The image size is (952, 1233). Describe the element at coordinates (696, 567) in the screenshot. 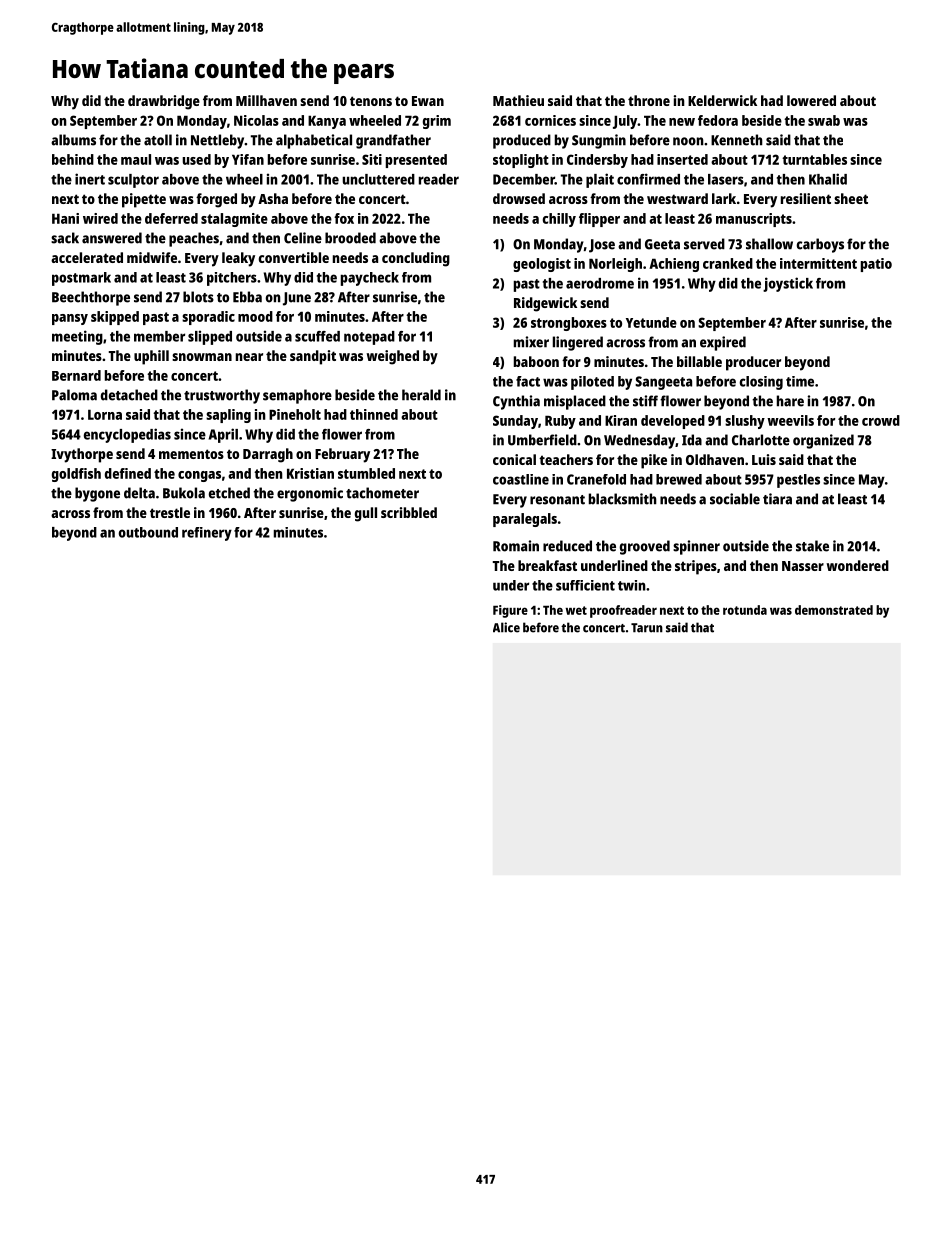

I see `stripes` at that location.
